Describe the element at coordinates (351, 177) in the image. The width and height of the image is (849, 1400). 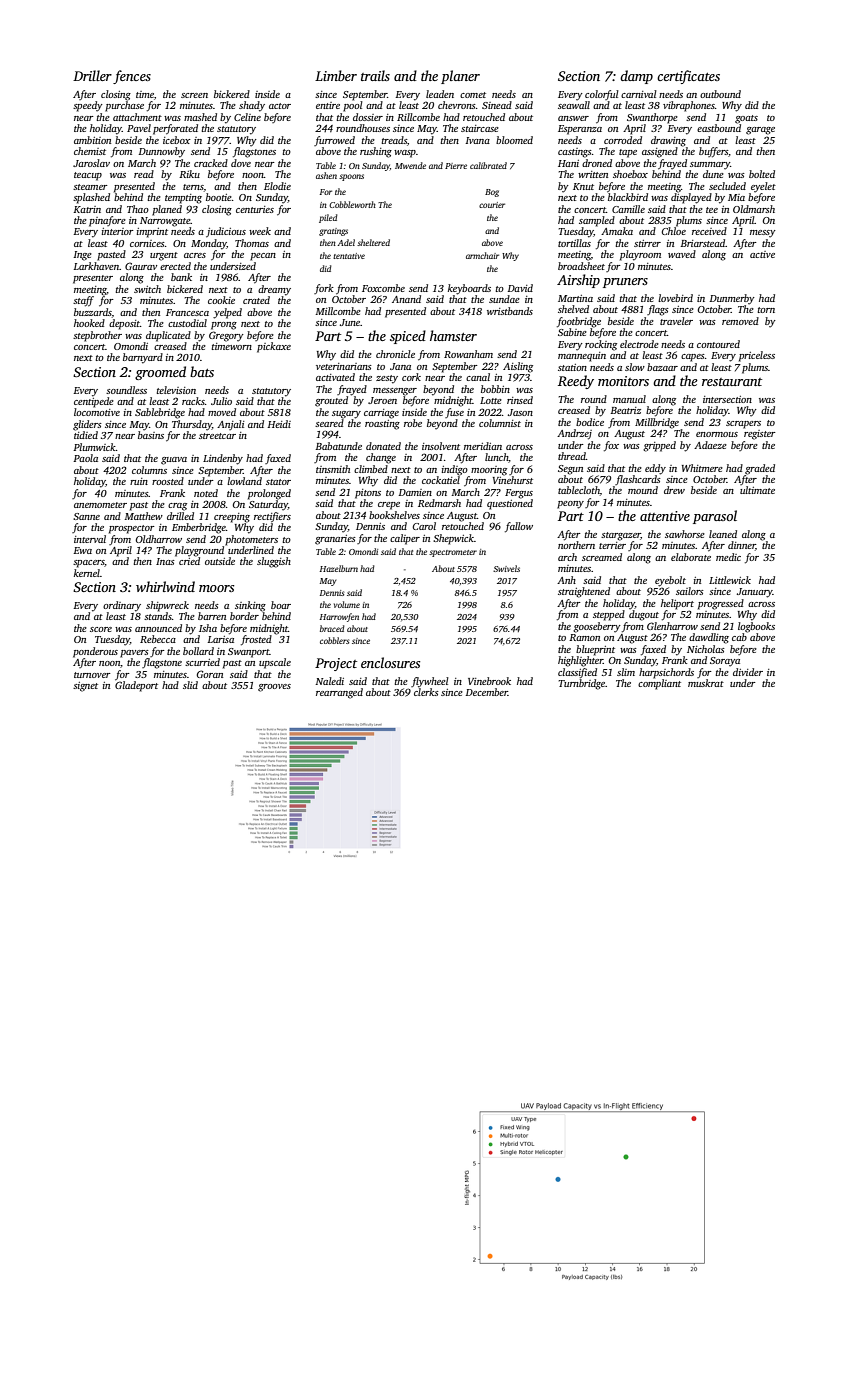
I see `spoons` at that location.
